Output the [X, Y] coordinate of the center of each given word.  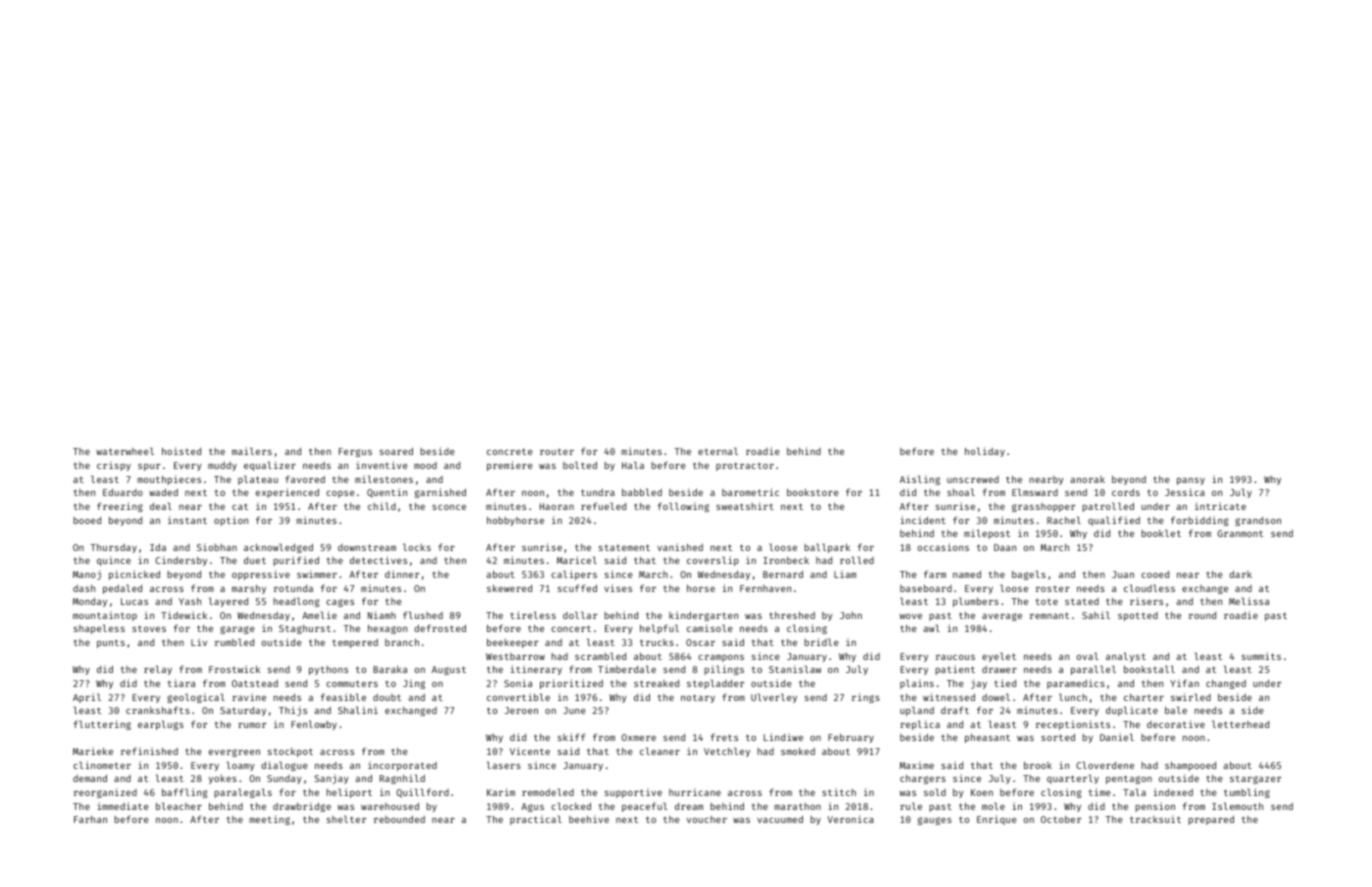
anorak [1087, 479]
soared [396, 451]
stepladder [715, 684]
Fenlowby [314, 725]
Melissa [1249, 601]
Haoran [557, 506]
